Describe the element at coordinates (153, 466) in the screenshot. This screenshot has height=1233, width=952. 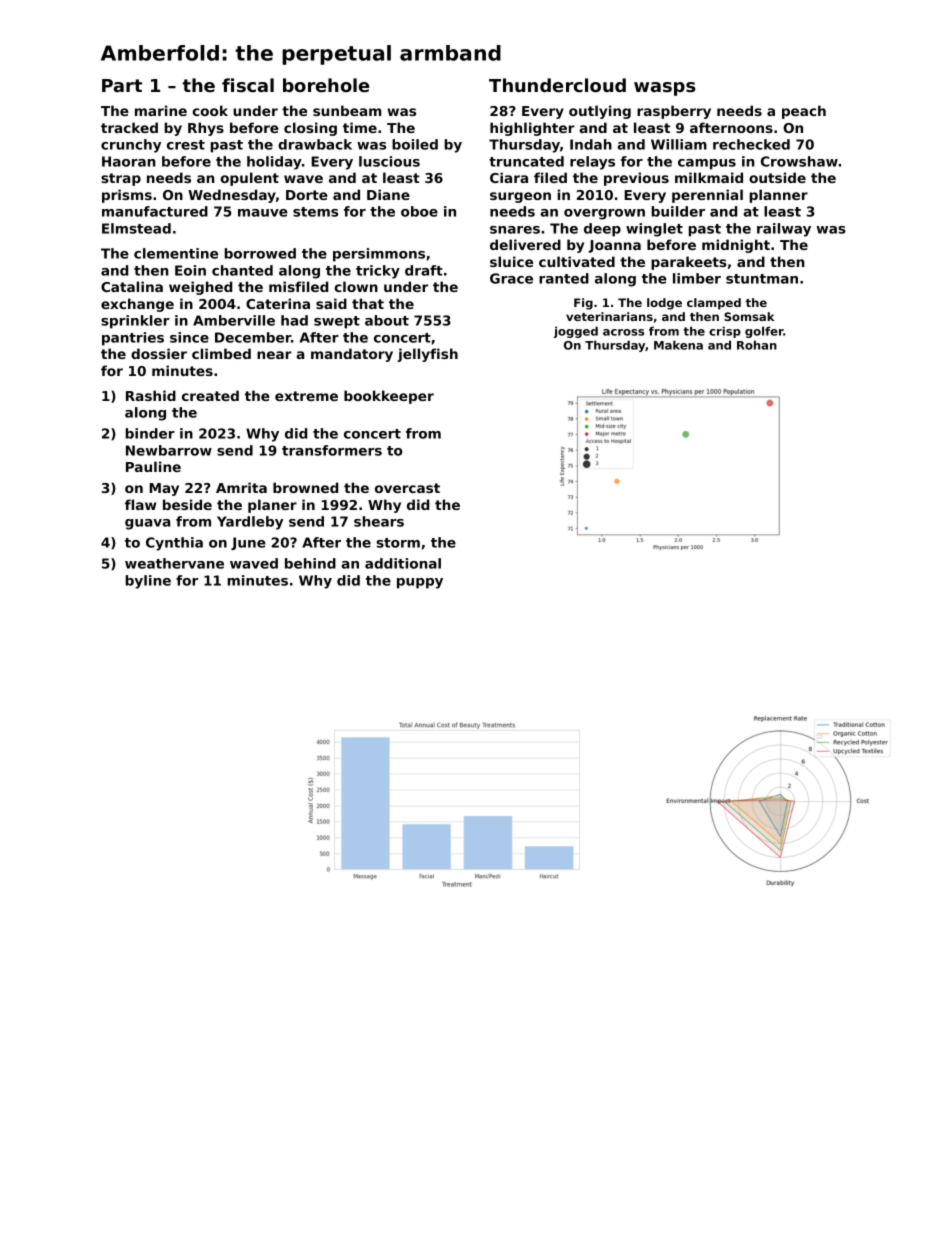
I see `Pauline` at that location.
